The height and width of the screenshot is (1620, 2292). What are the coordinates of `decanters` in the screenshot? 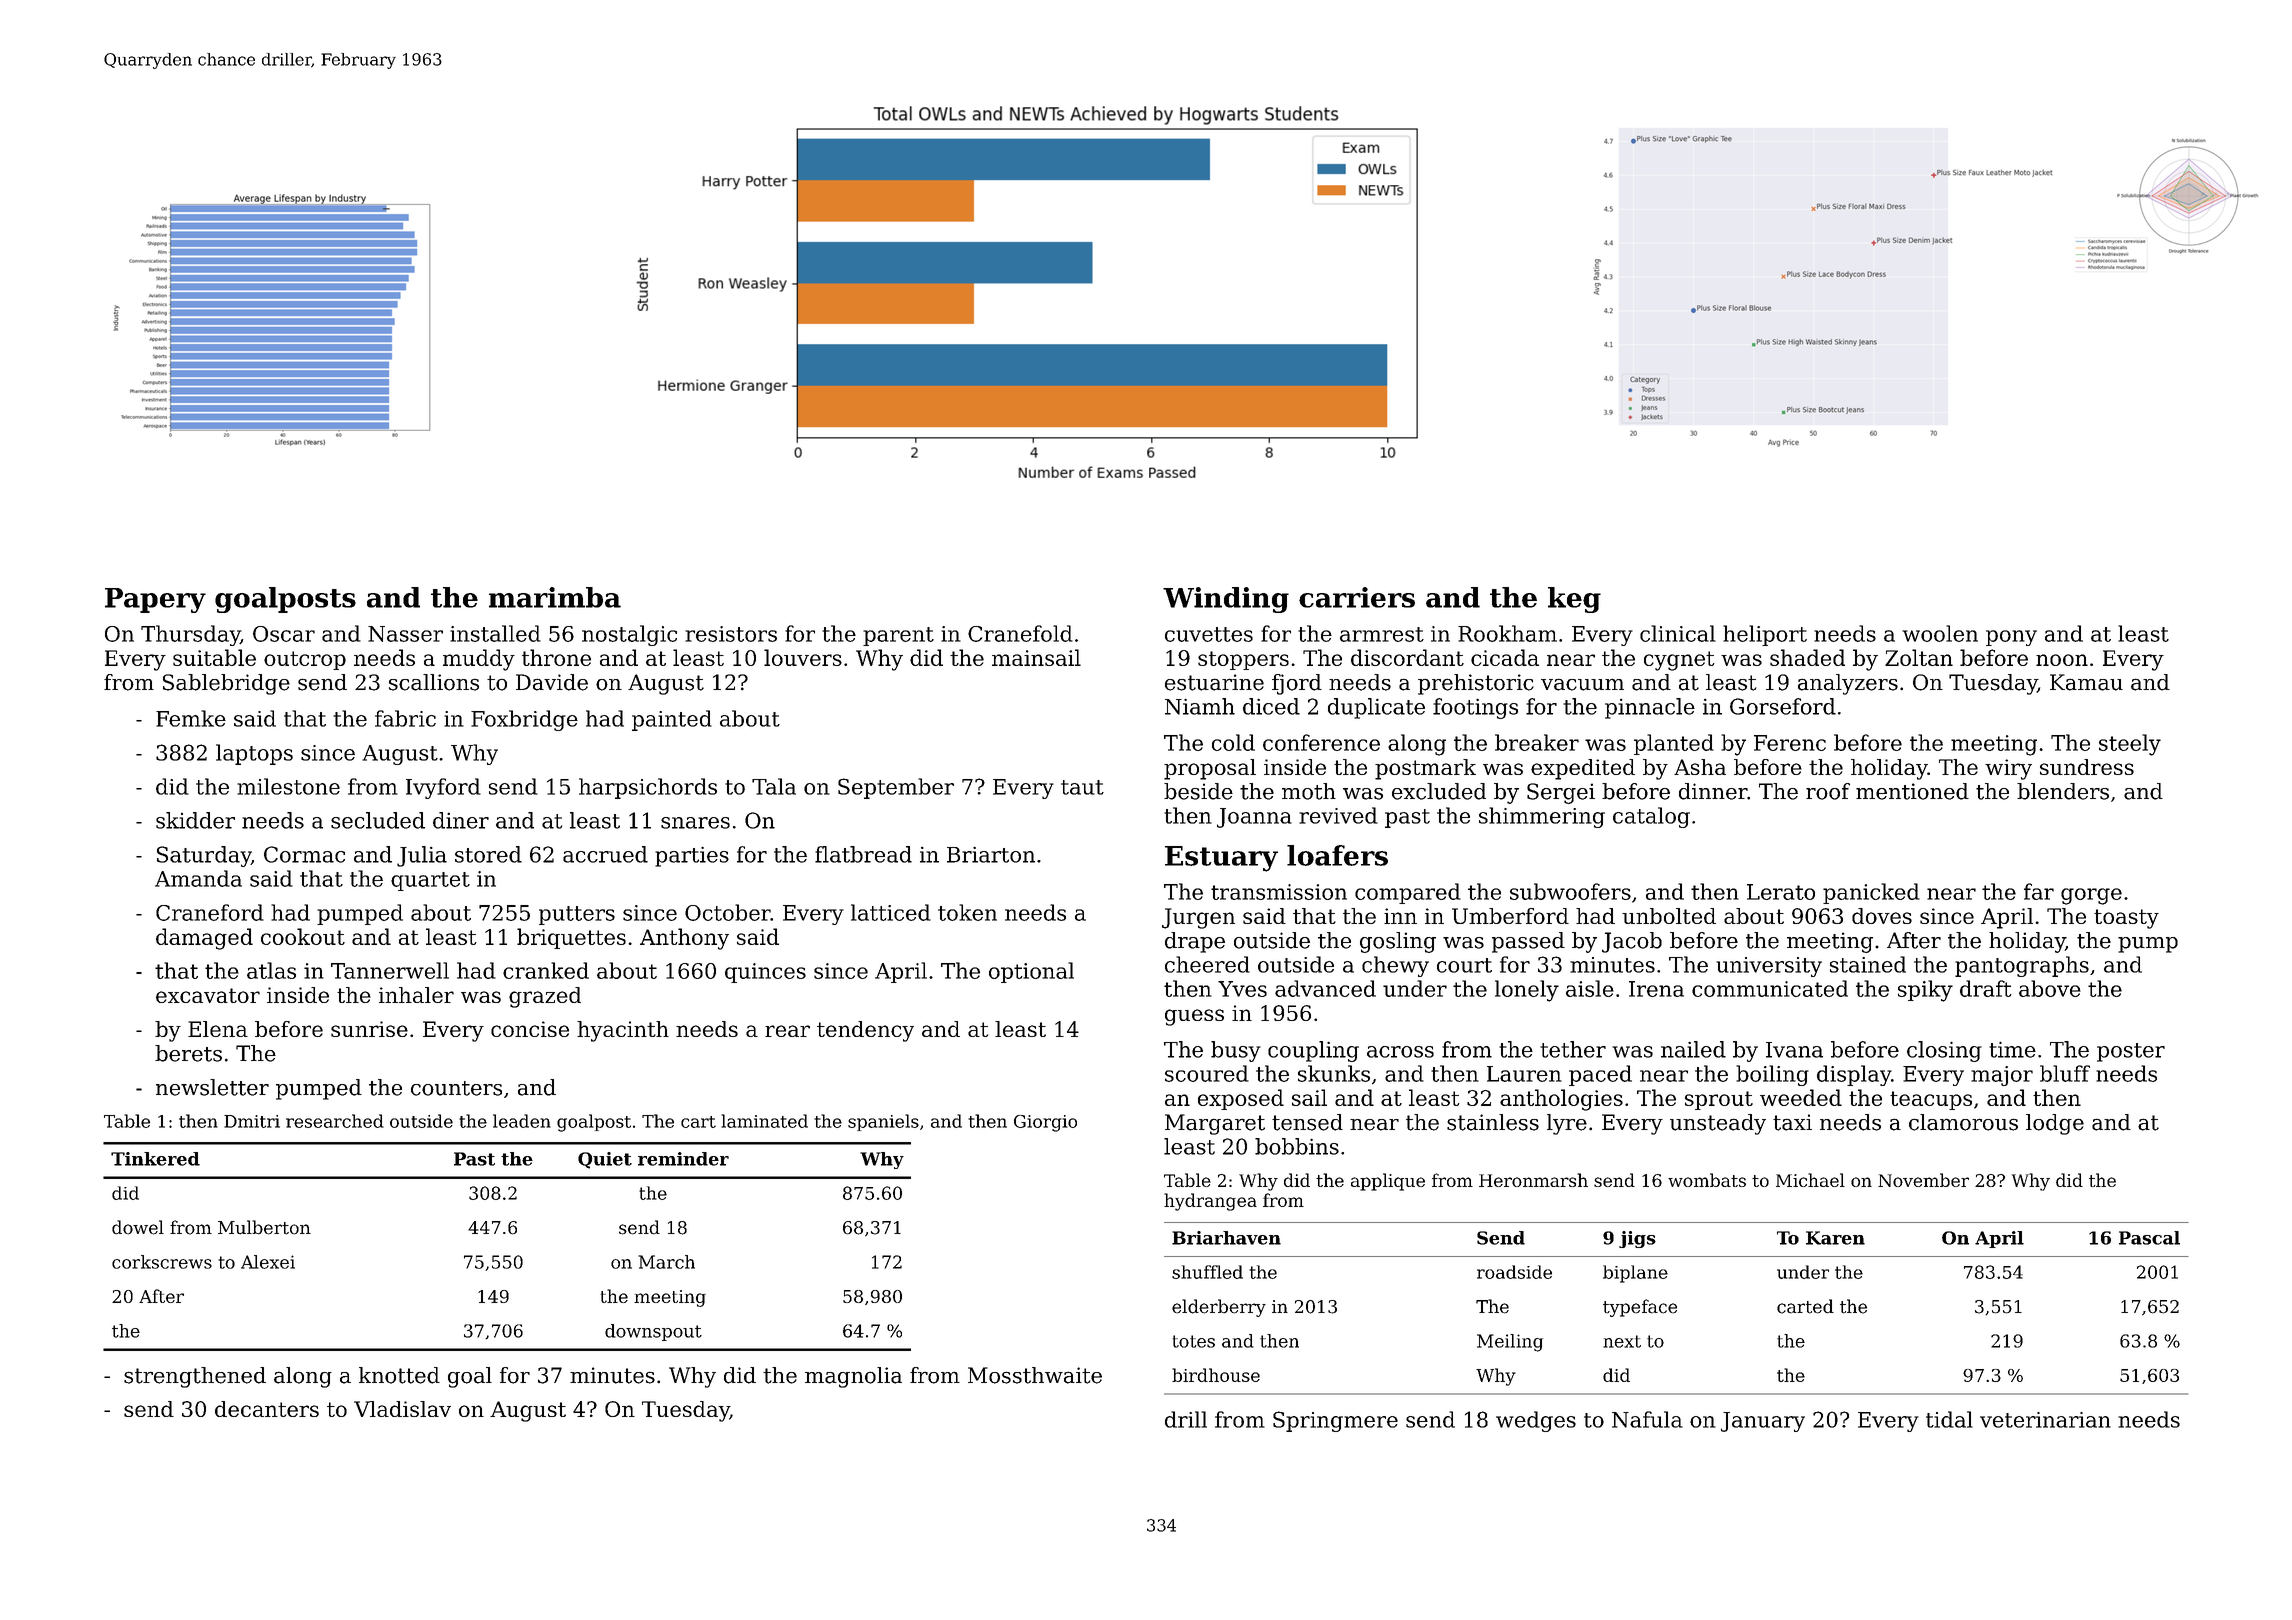 It's located at (267, 1409).
